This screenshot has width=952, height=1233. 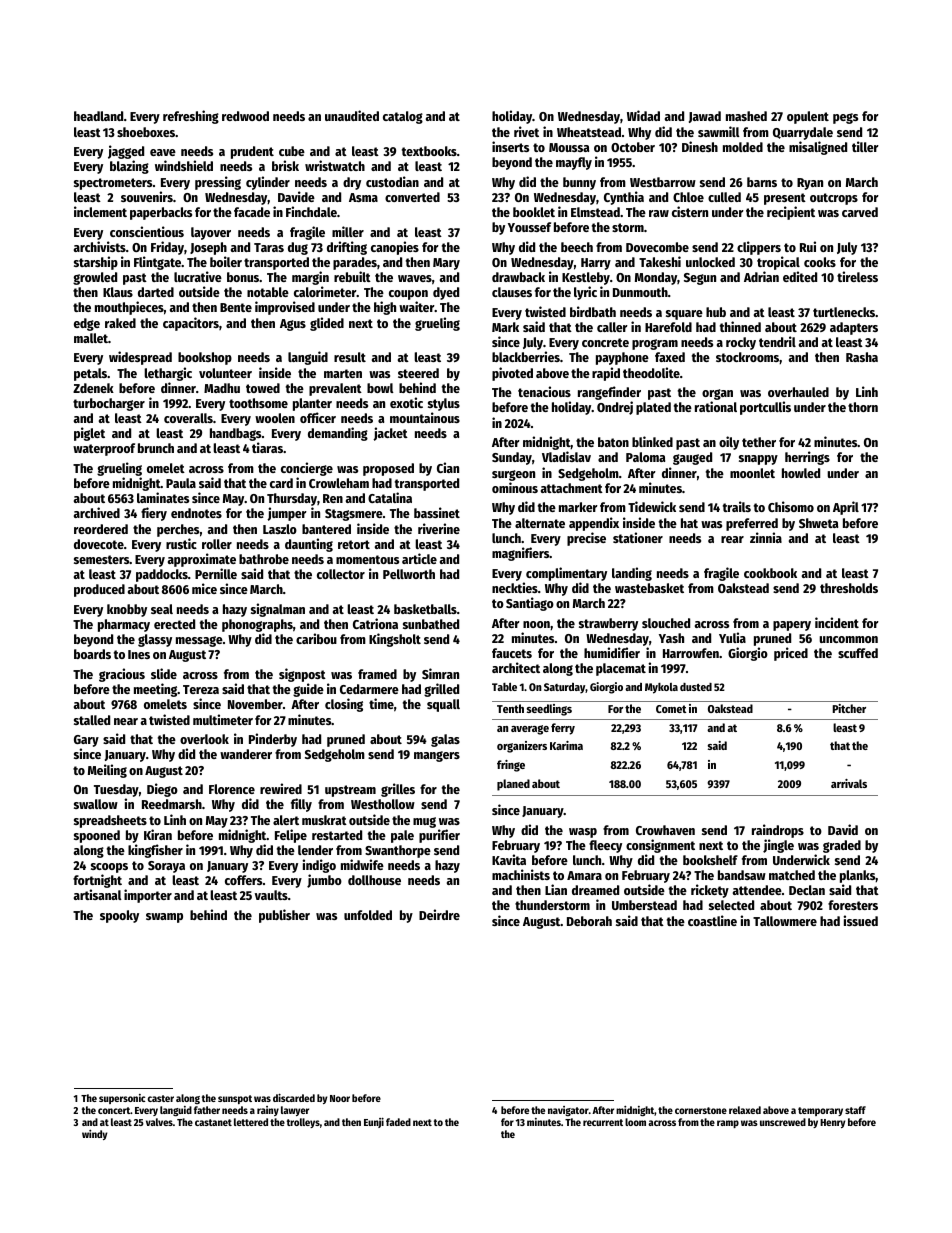 What do you see at coordinates (566, 574) in the screenshot?
I see `complimentary` at bounding box center [566, 574].
